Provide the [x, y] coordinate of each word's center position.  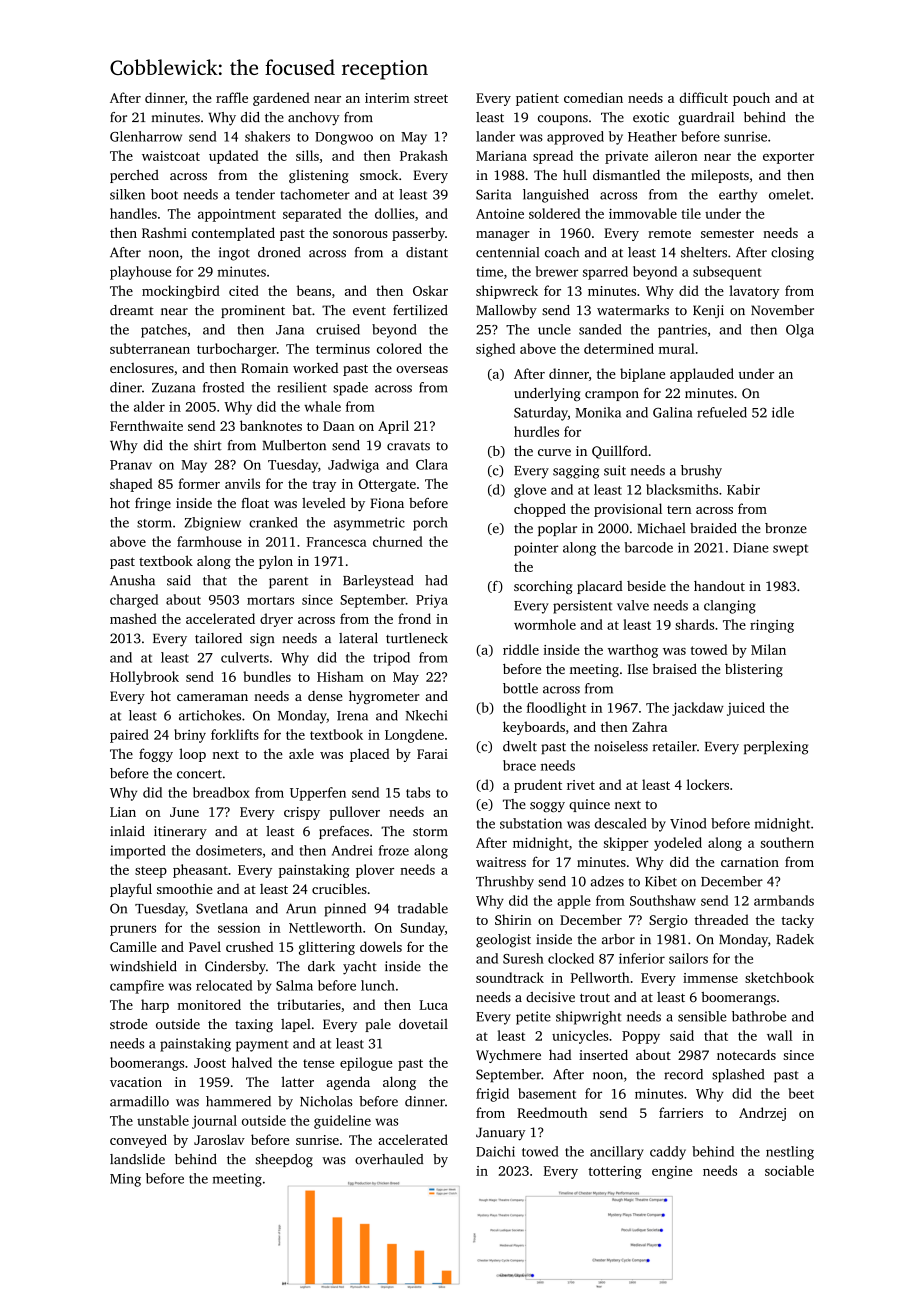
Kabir [743, 489]
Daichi [495, 1151]
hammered [238, 1101]
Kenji [708, 312]
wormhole [545, 624]
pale [378, 1025]
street [431, 98]
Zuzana [173, 388]
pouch [751, 99]
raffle [232, 97]
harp [155, 1006]
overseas [422, 369]
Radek [795, 939]
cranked [273, 522]
